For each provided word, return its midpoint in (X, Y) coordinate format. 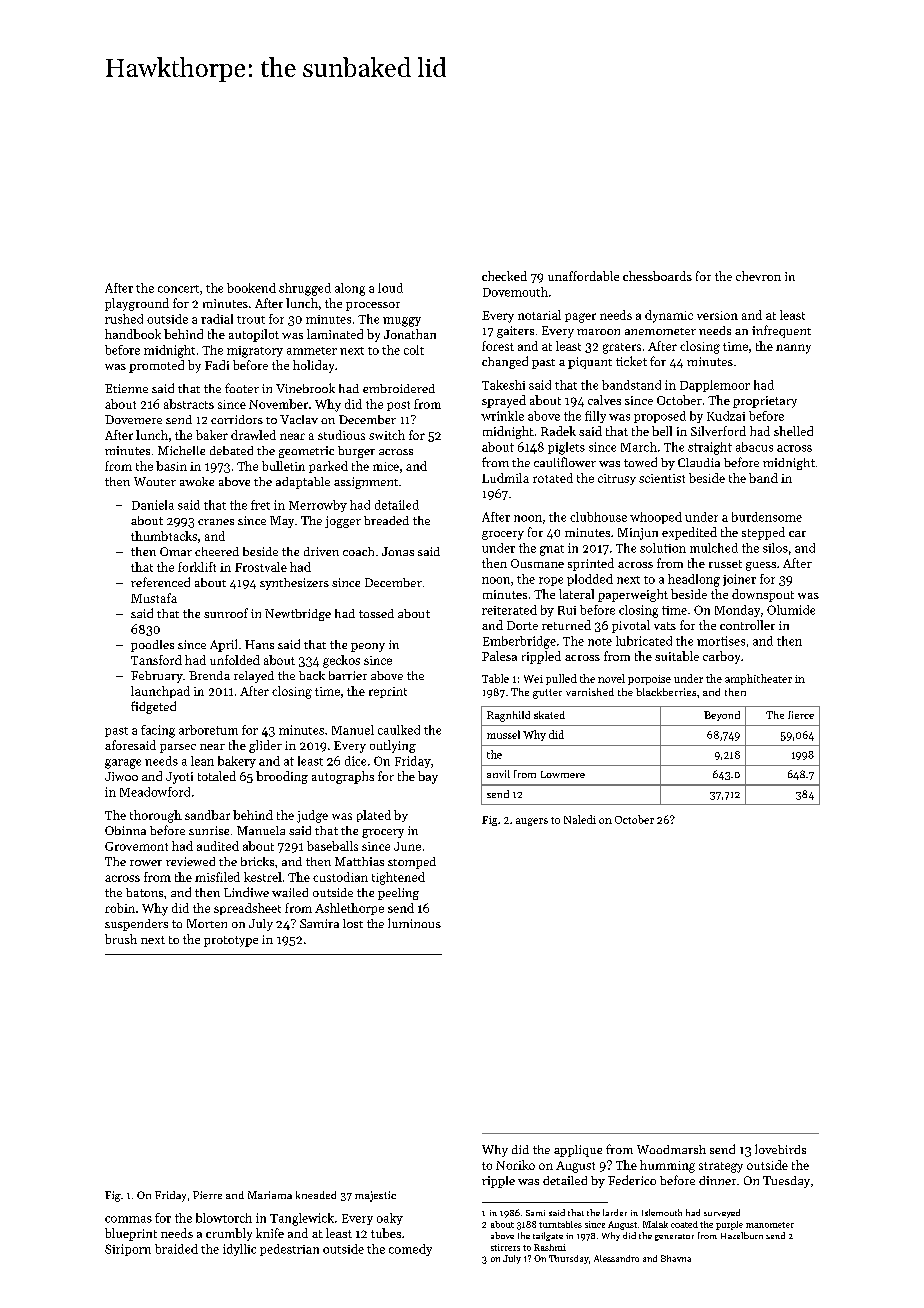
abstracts (189, 404)
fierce (801, 715)
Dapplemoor (715, 386)
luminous (414, 923)
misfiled (217, 877)
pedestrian (289, 1250)
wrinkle (502, 416)
